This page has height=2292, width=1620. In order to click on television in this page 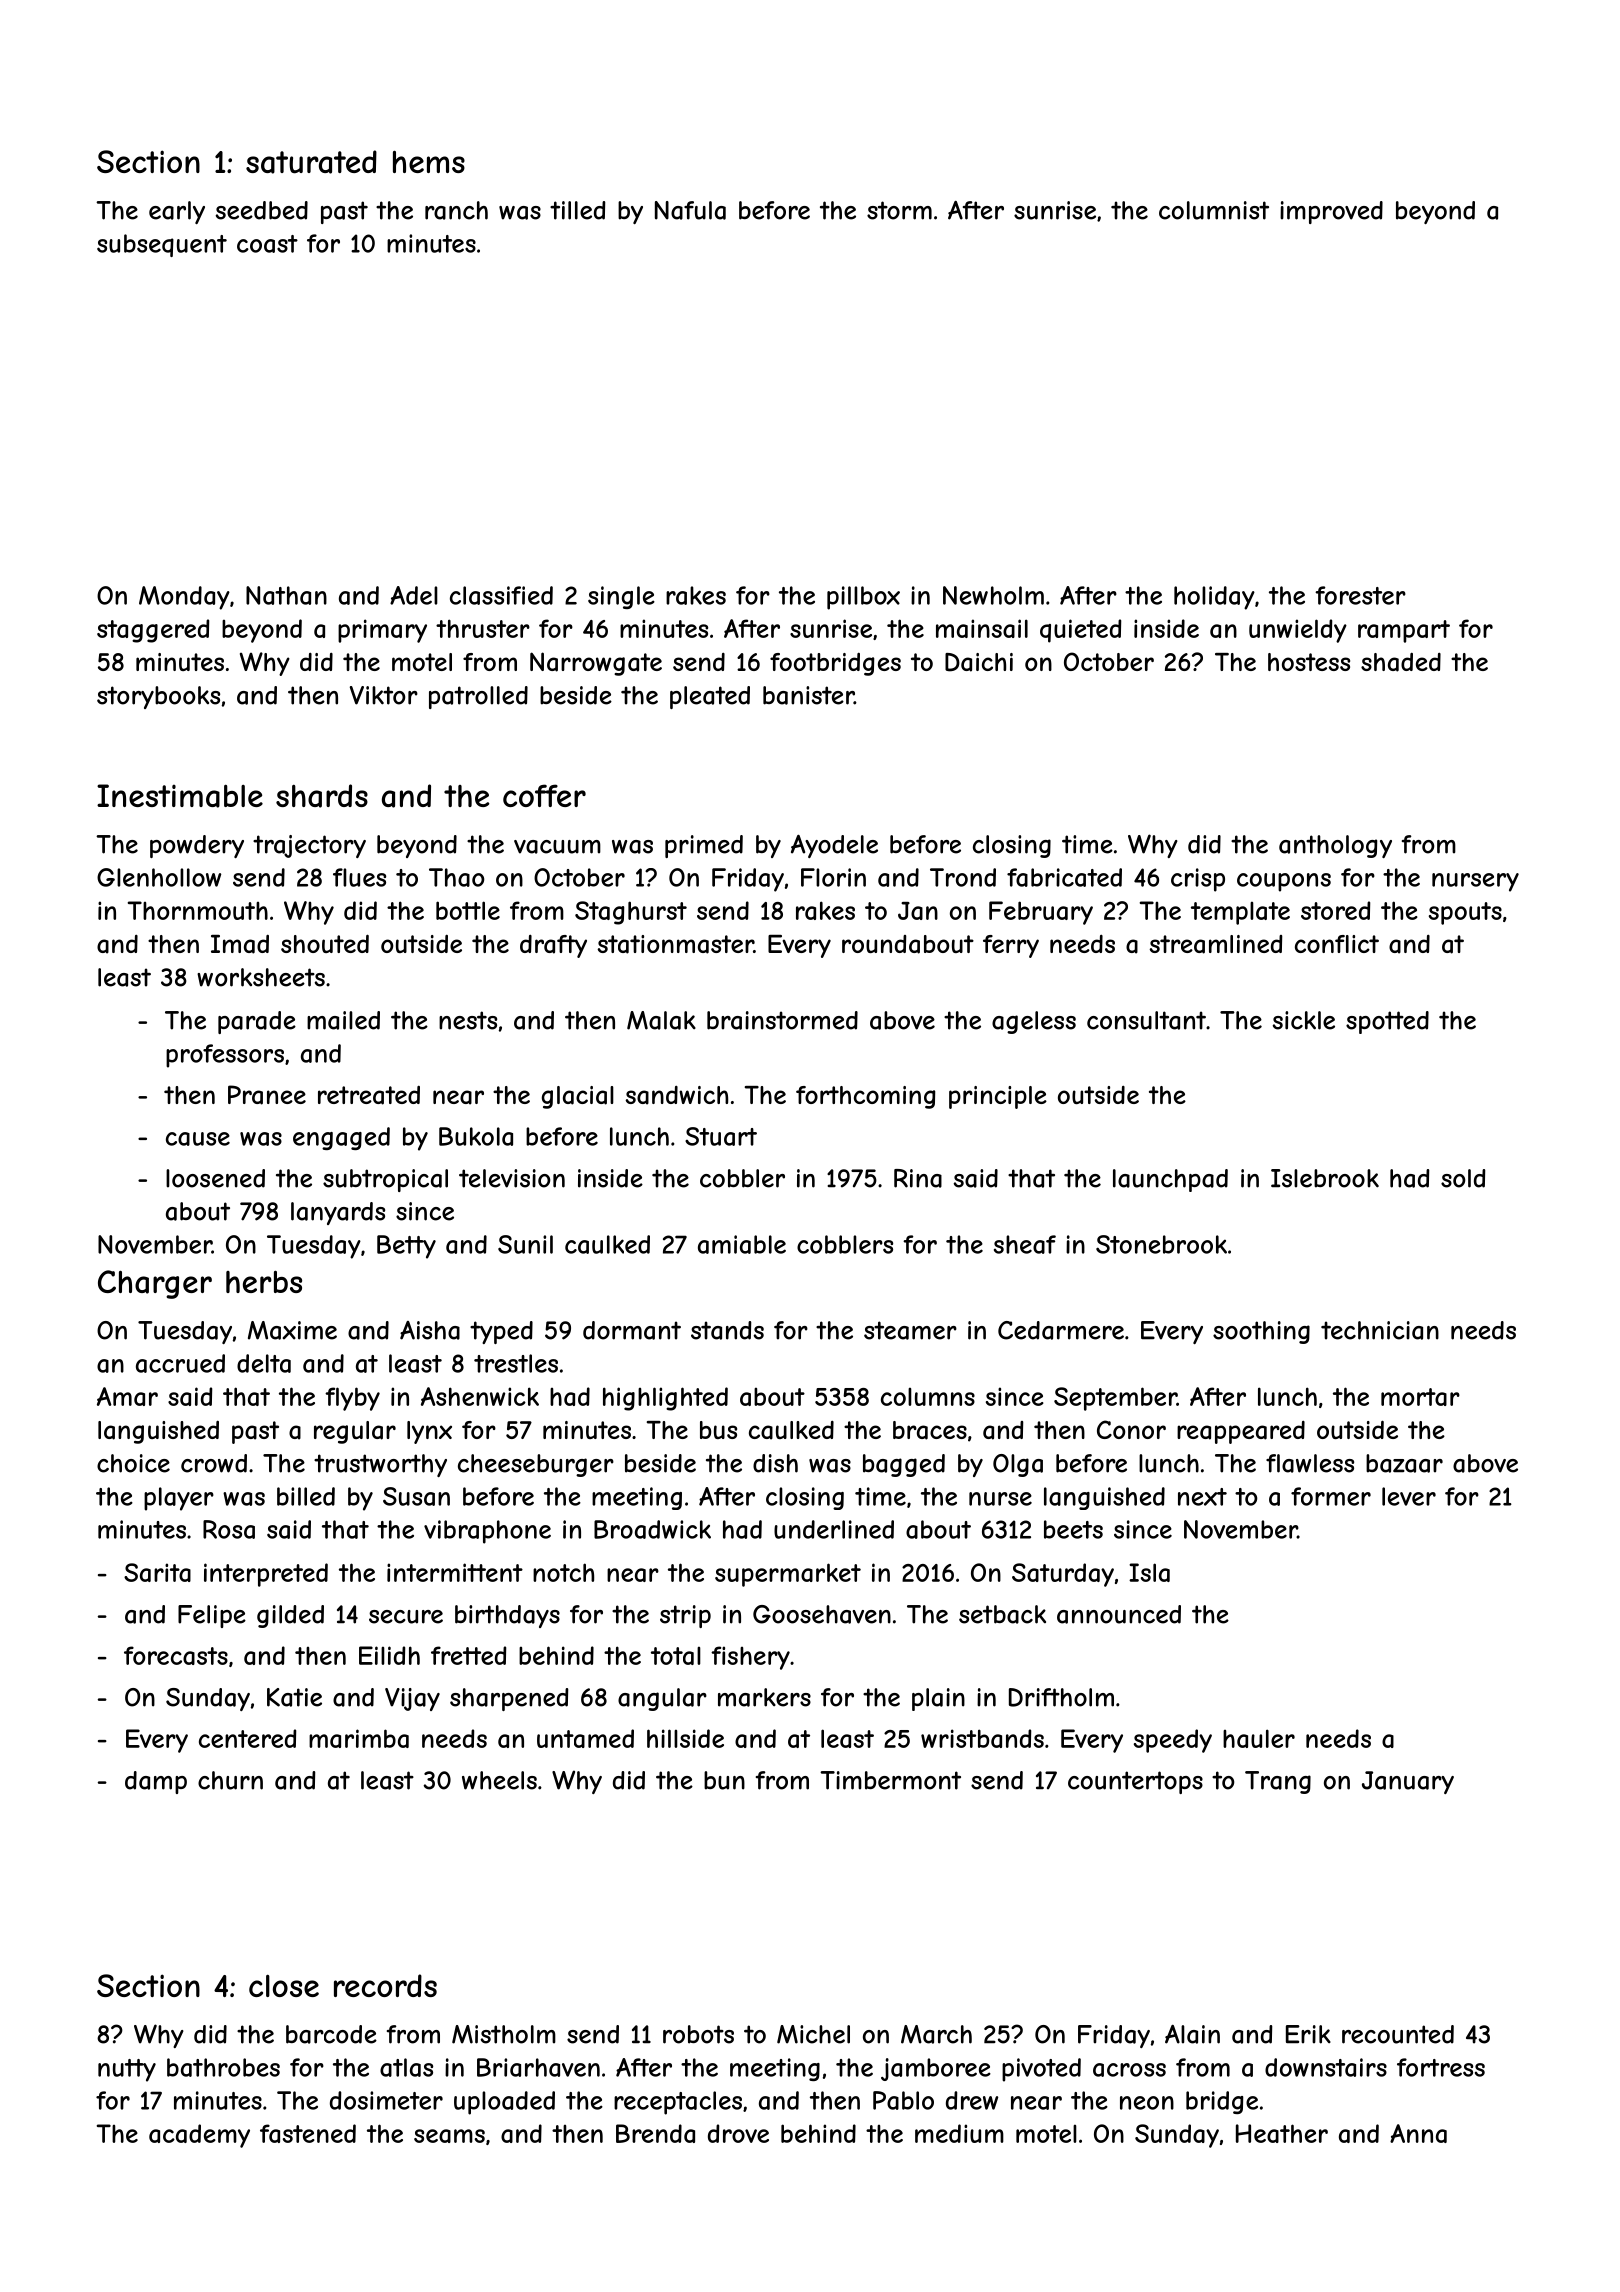, I will do `click(512, 1178)`.
